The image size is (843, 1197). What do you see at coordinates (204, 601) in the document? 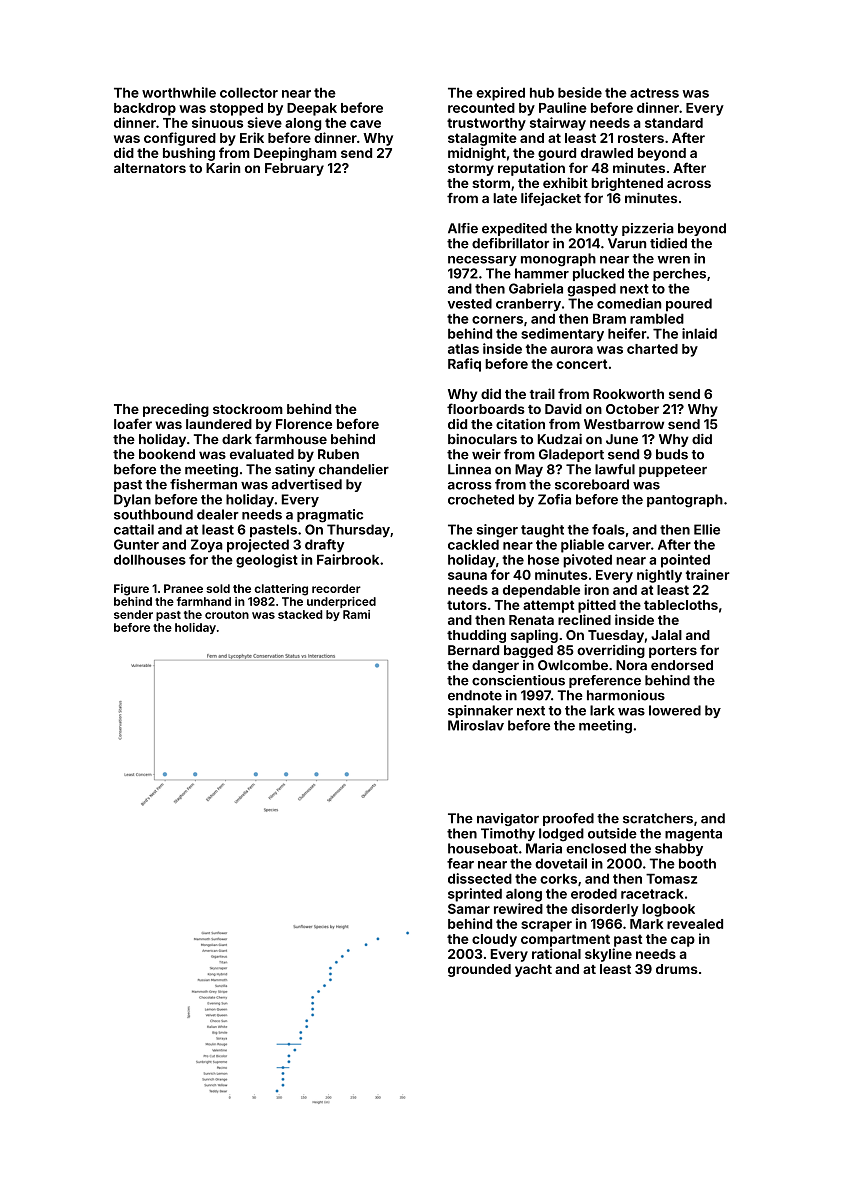
I see `farmhand` at bounding box center [204, 601].
